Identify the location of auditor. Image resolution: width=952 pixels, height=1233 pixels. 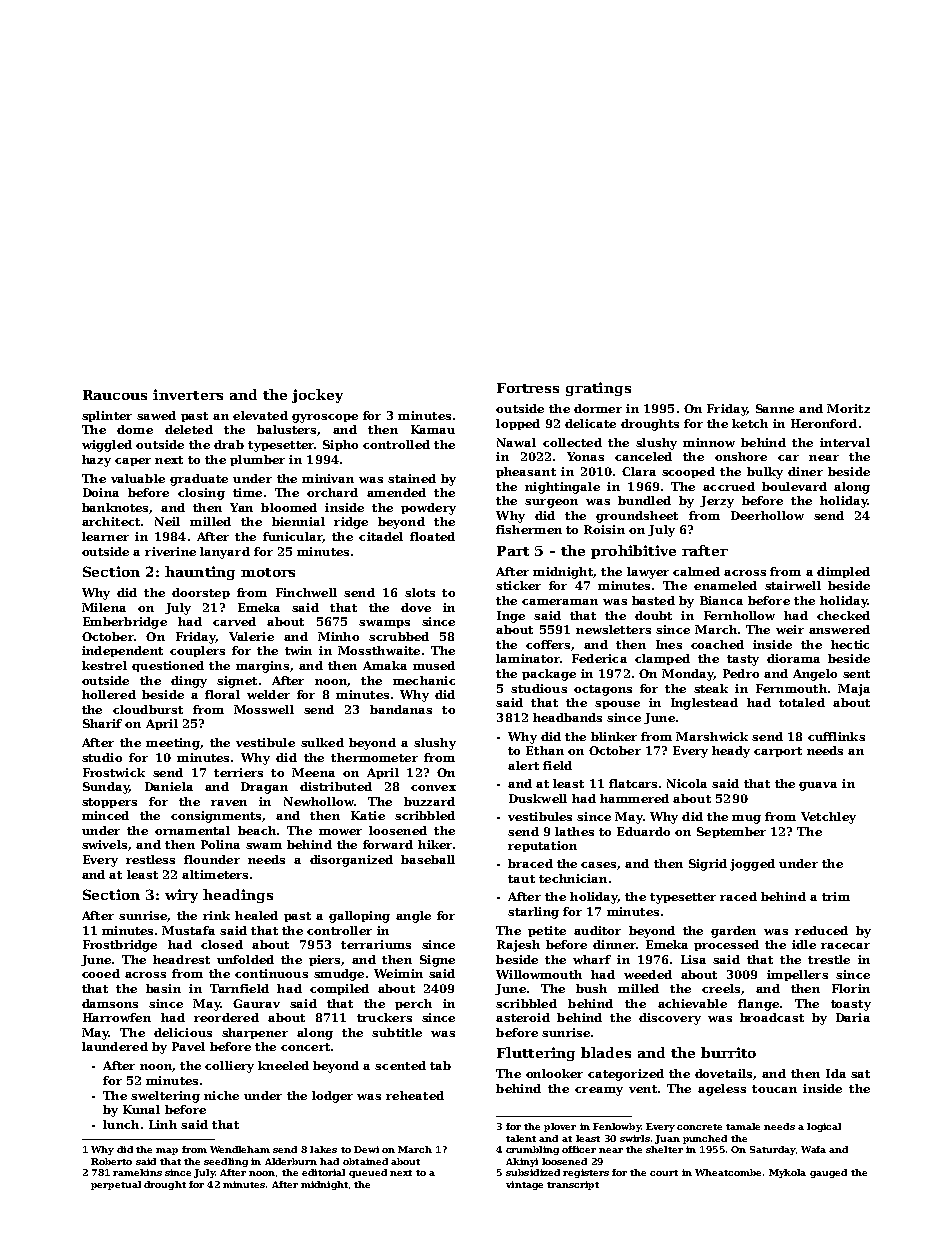
(597, 930).
